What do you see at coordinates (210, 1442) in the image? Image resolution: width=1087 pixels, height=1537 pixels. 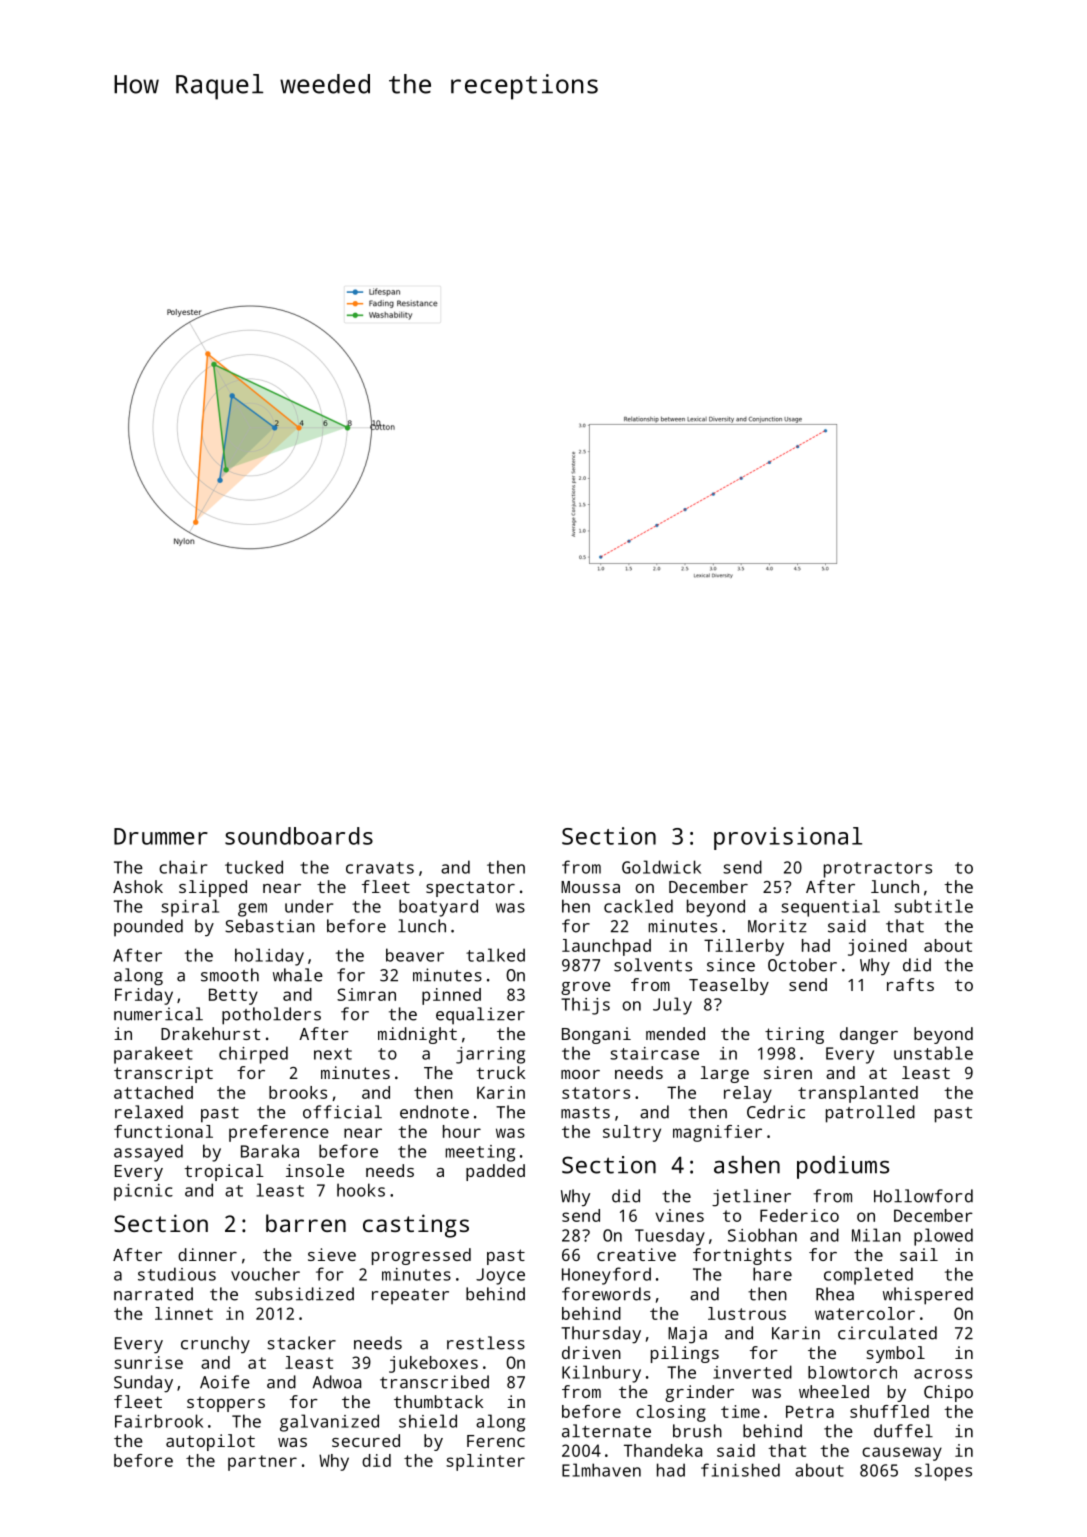 I see `autopilot` at bounding box center [210, 1442].
